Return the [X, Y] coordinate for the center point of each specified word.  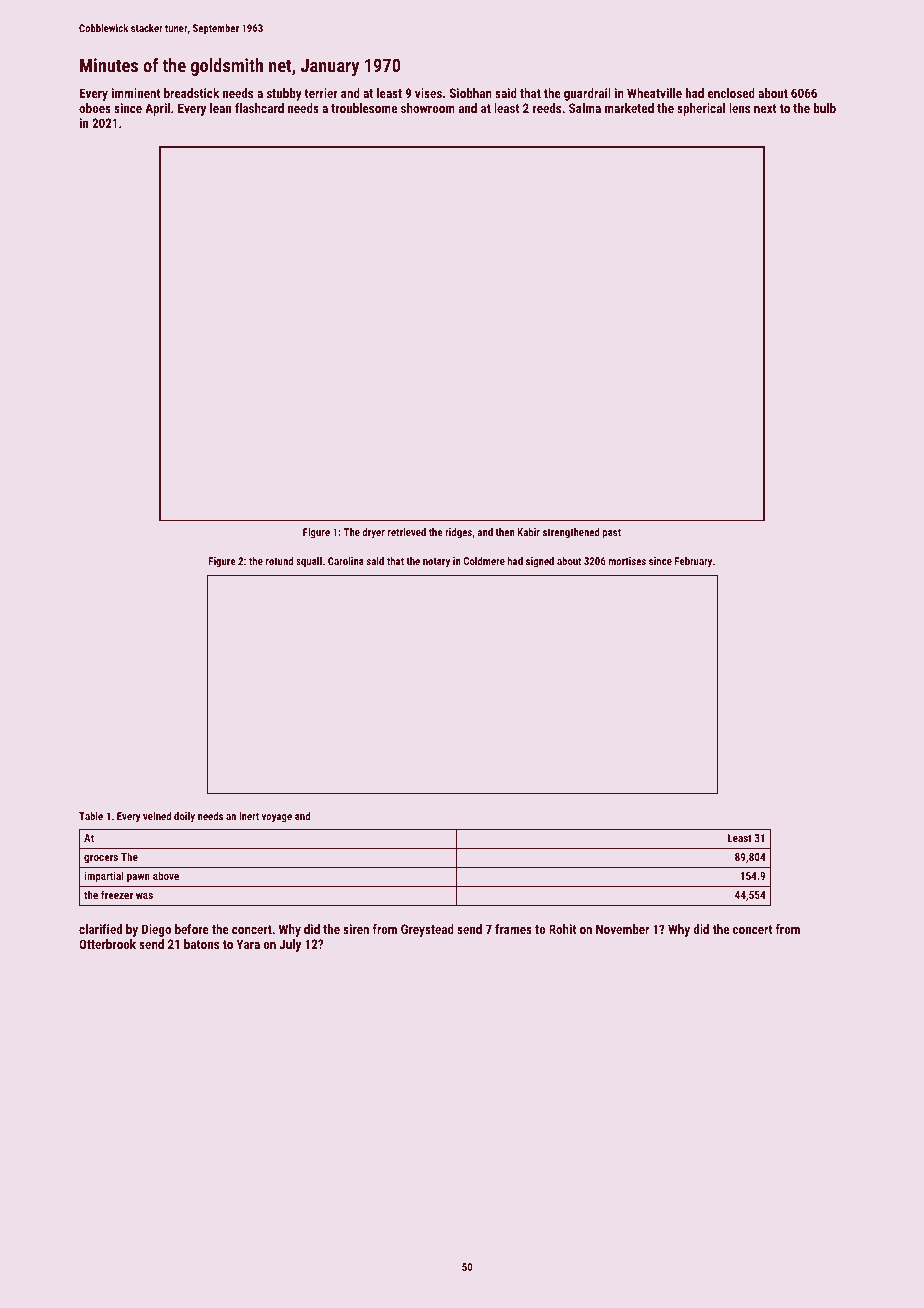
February [693, 562]
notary [436, 563]
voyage [277, 818]
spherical [701, 109]
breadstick [191, 93]
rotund [279, 561]
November [622, 929]
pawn [138, 878]
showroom [428, 108]
